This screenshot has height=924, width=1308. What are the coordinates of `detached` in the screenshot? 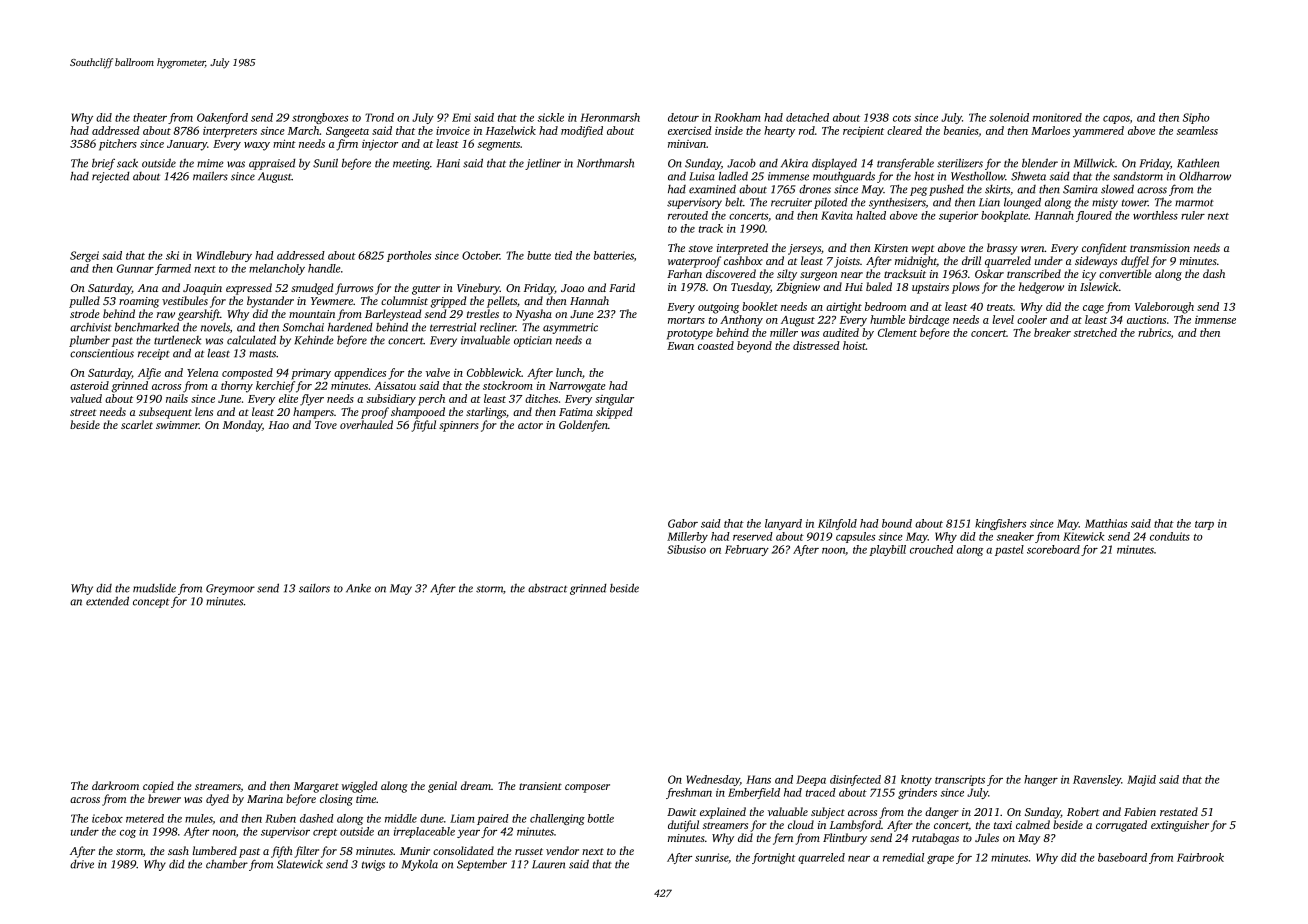 It's located at (807, 117).
